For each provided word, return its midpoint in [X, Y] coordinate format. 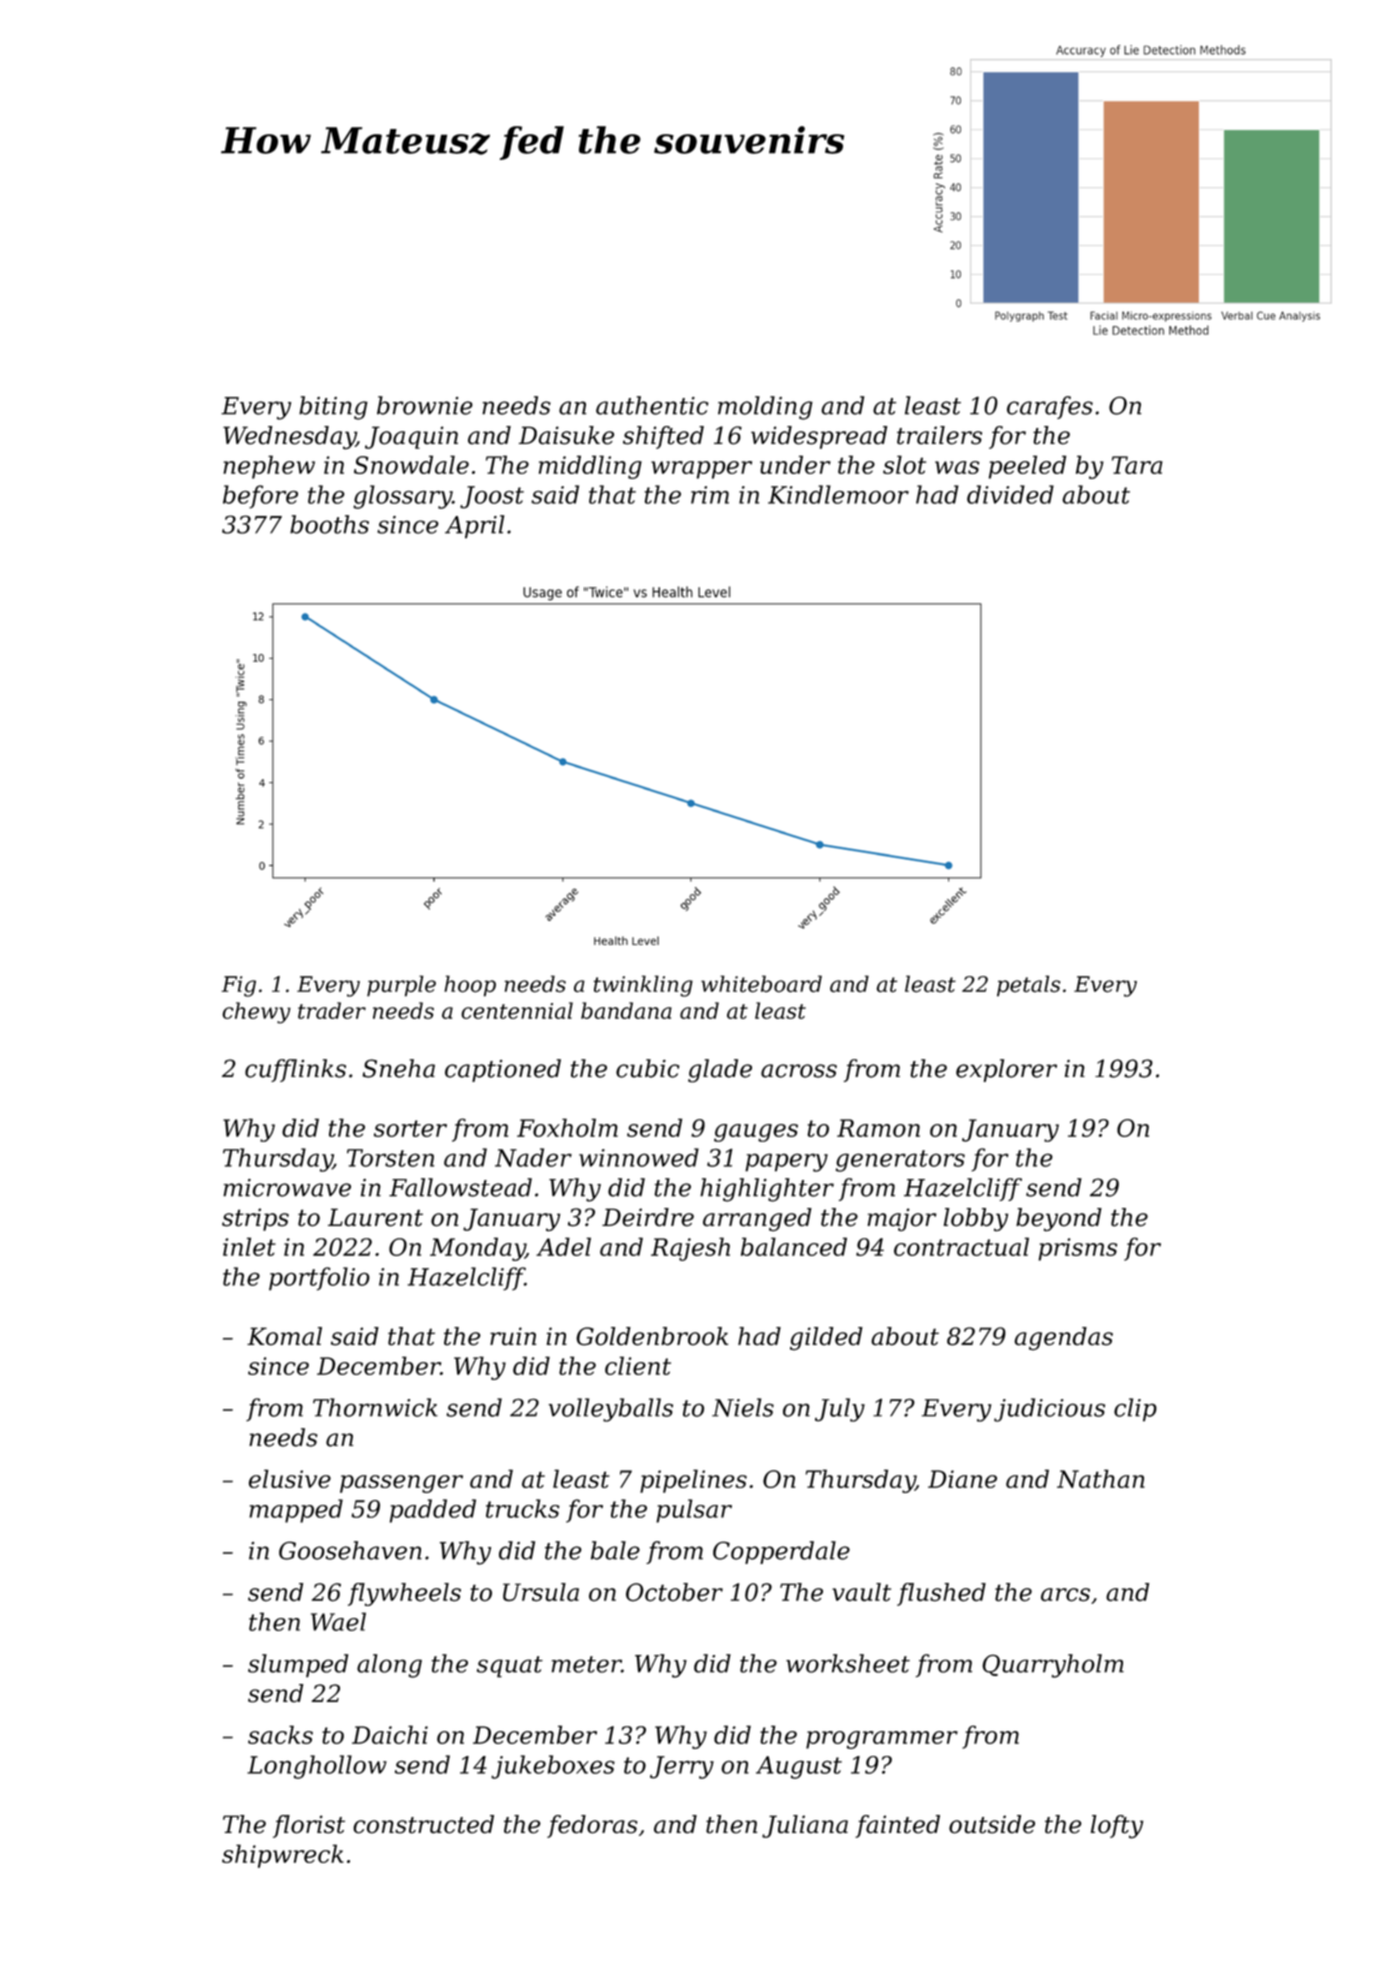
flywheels [404, 1594]
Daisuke [566, 435]
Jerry [682, 1767]
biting [333, 408]
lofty [1117, 1827]
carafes [1050, 407]
